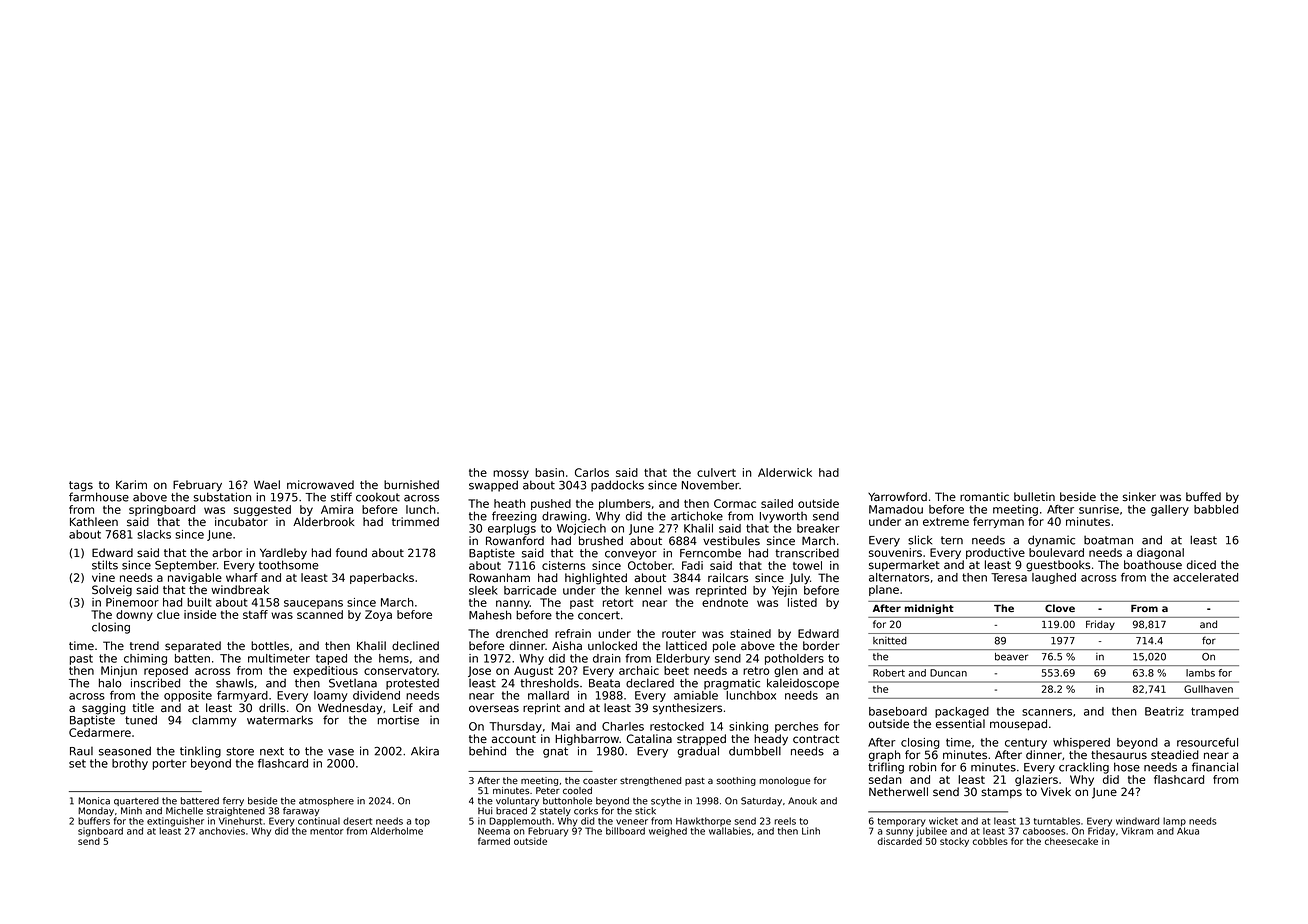 This screenshot has width=1308, height=924. What do you see at coordinates (522, 633) in the screenshot?
I see `drenched` at bounding box center [522, 633].
